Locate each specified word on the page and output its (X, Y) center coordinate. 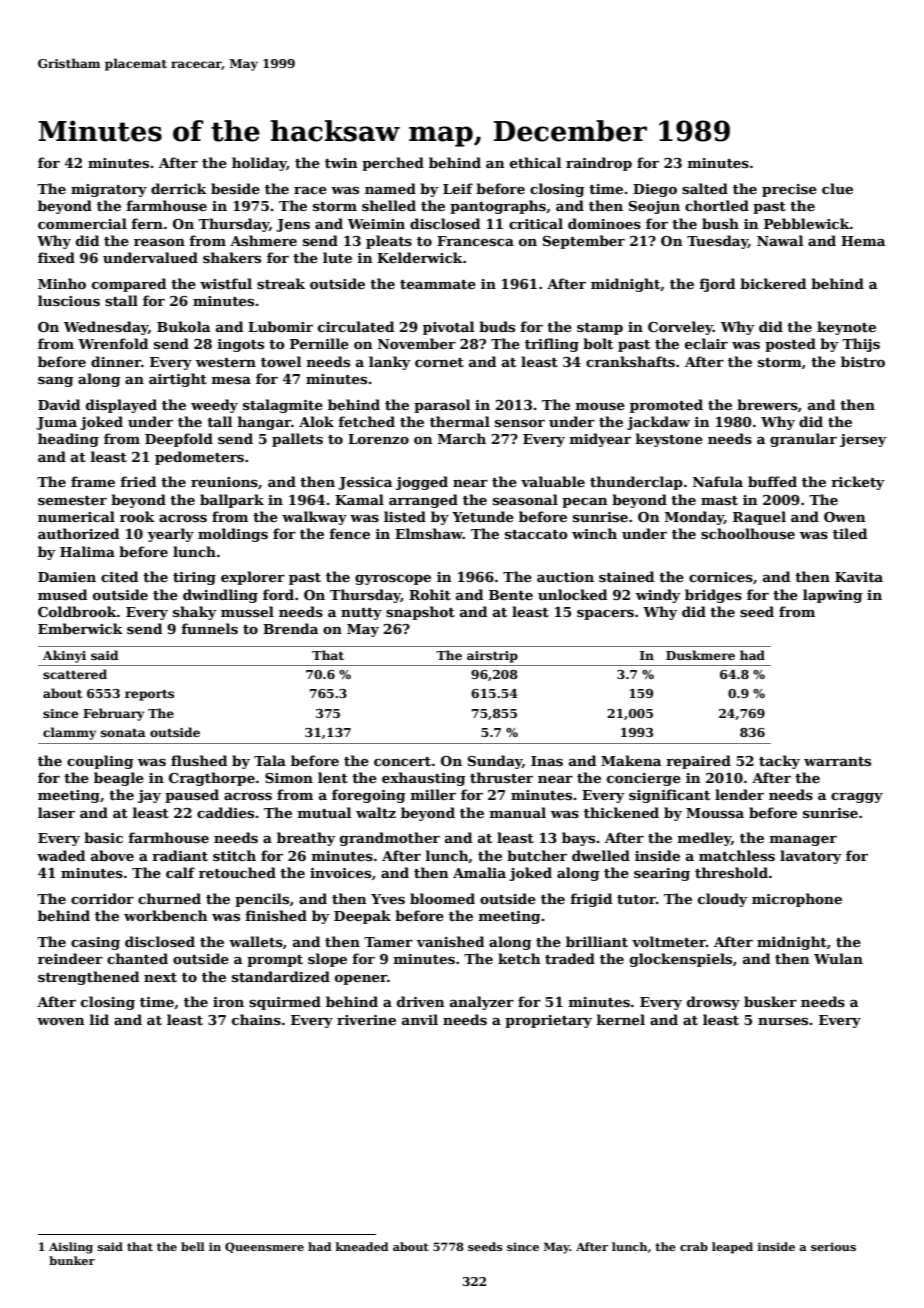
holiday (259, 164)
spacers (605, 615)
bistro (863, 361)
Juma (56, 423)
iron (228, 1002)
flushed (199, 760)
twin (341, 163)
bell (193, 1246)
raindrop (599, 164)
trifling (552, 345)
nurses (783, 1021)
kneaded (362, 1246)
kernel (621, 1019)
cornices (721, 577)
